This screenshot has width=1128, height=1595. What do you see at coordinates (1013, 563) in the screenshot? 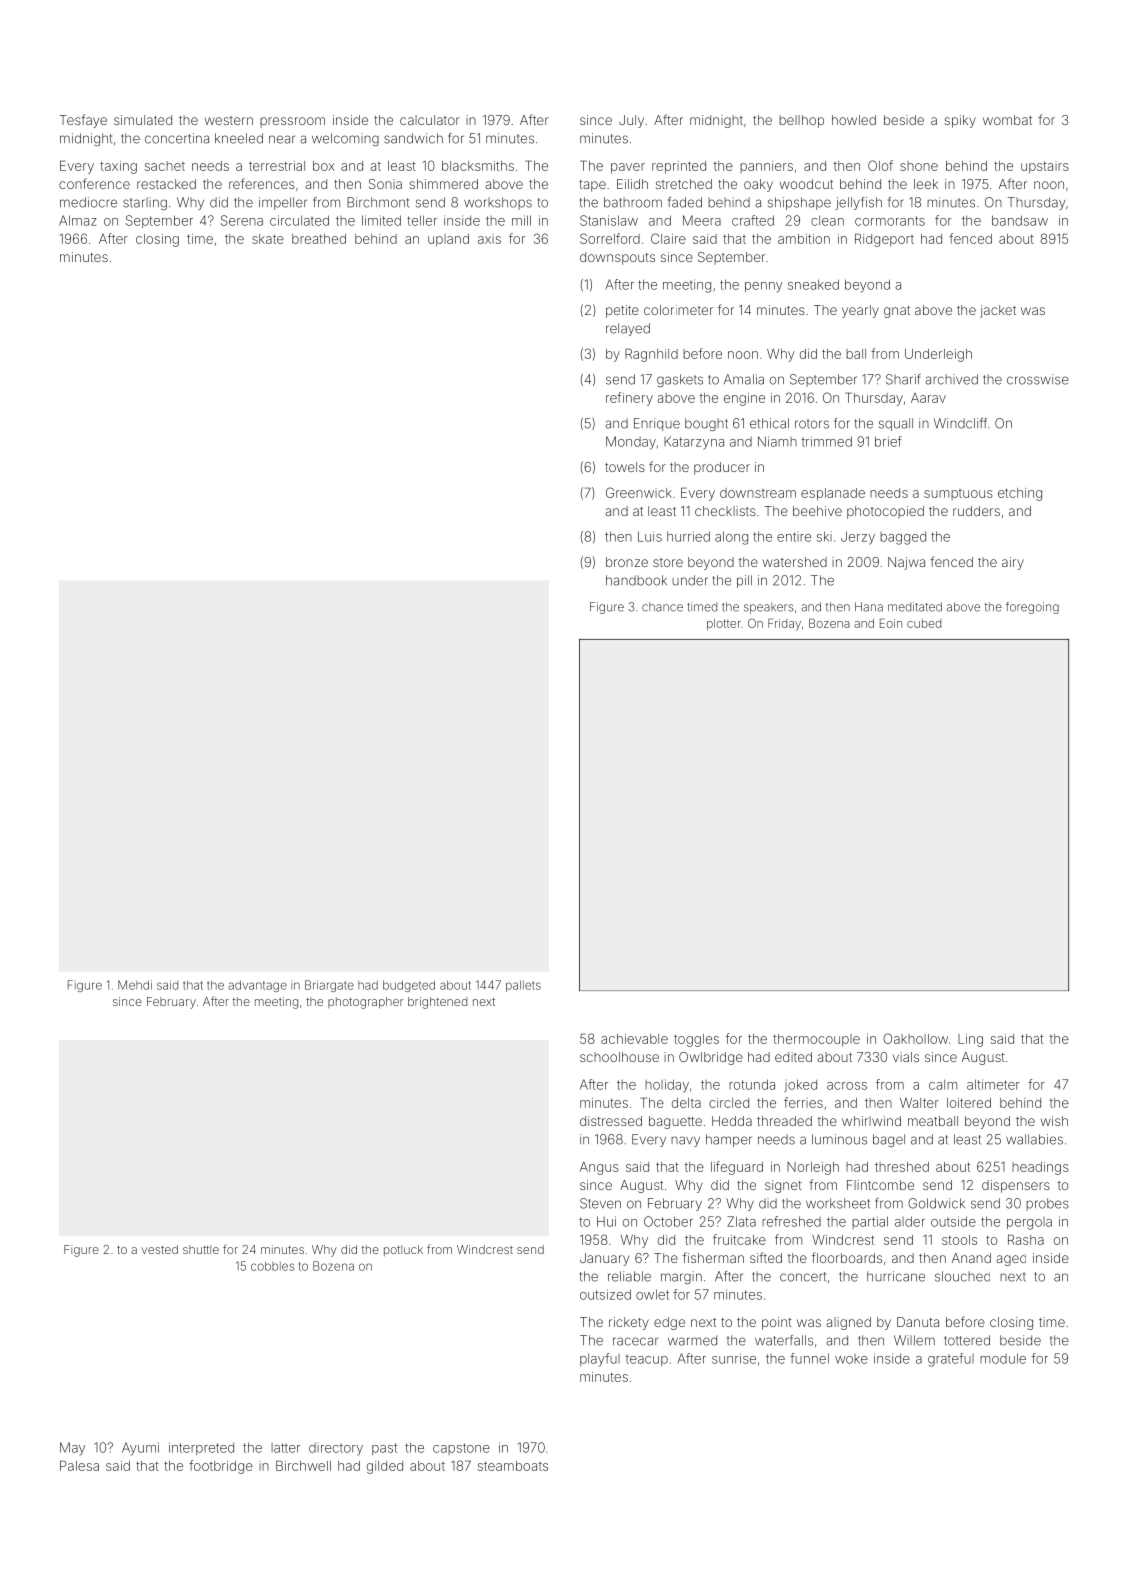
I see `airy` at bounding box center [1013, 563].
